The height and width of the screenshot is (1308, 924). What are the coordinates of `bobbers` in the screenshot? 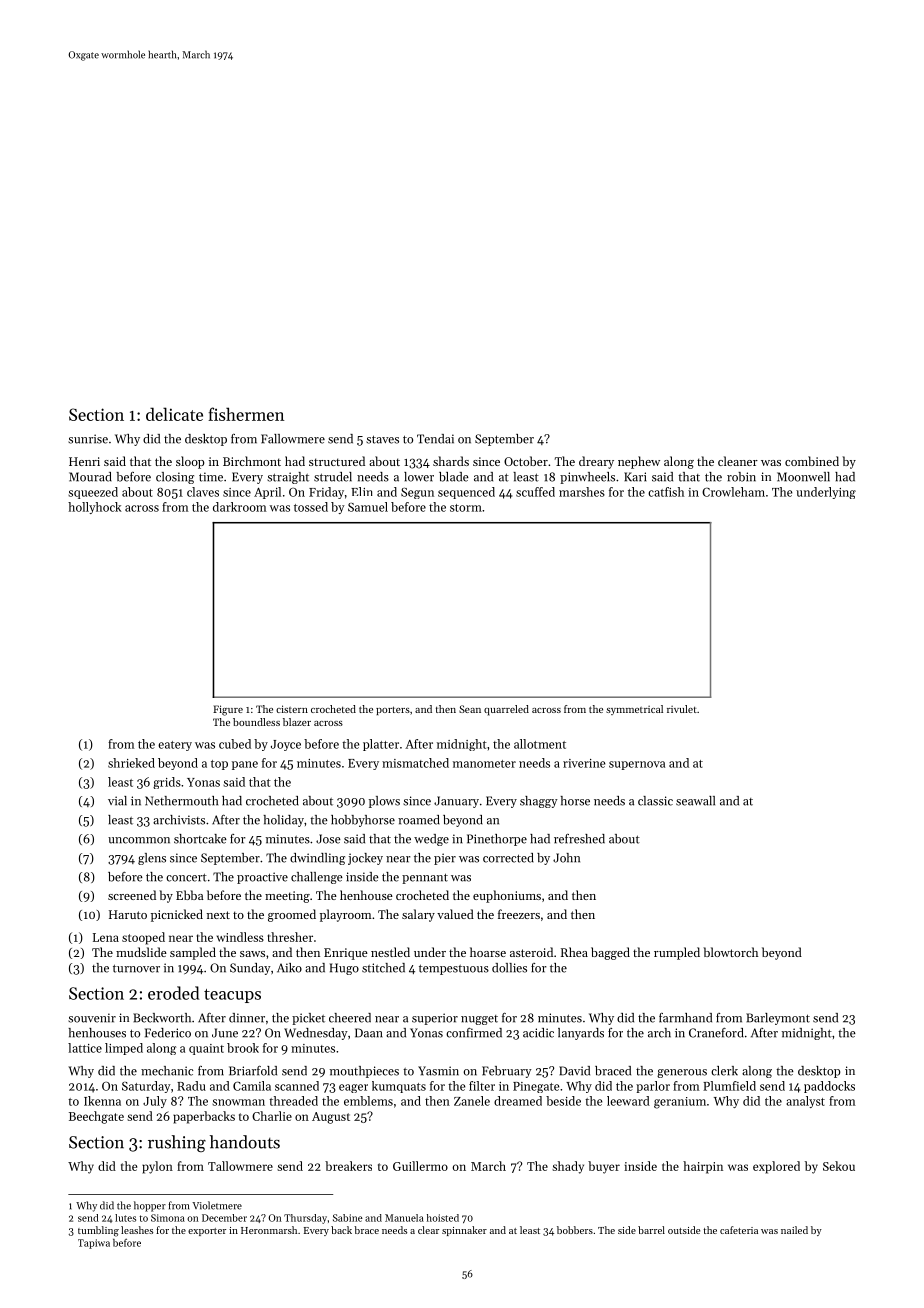 It's located at (575, 1230).
